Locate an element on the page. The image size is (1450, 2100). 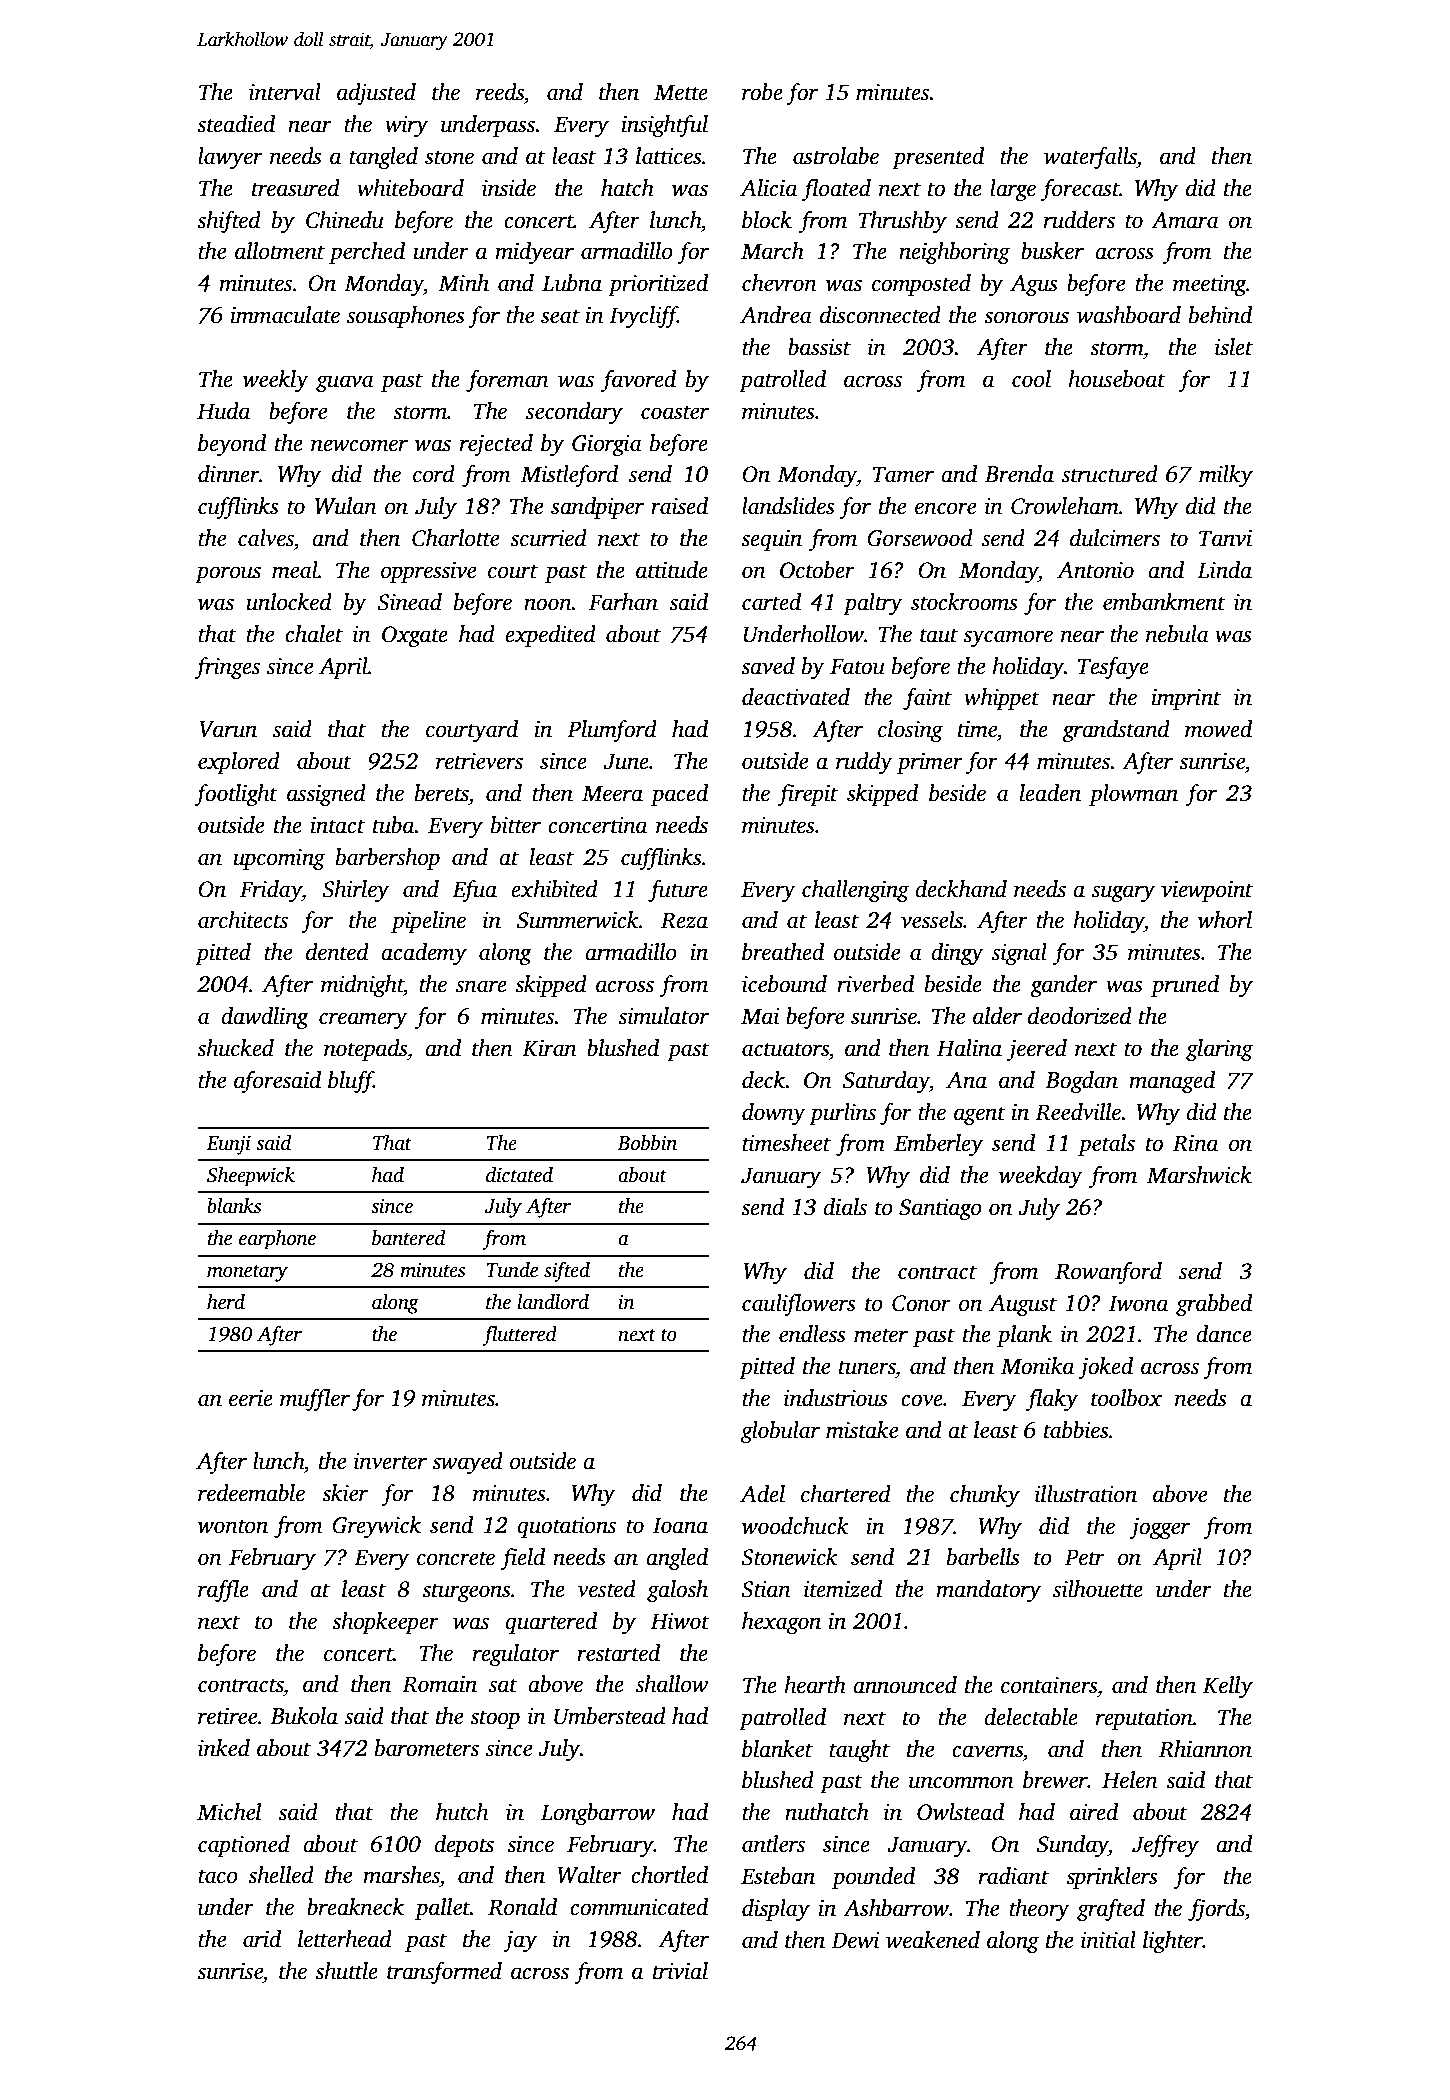
trivial is located at coordinates (680, 1971).
